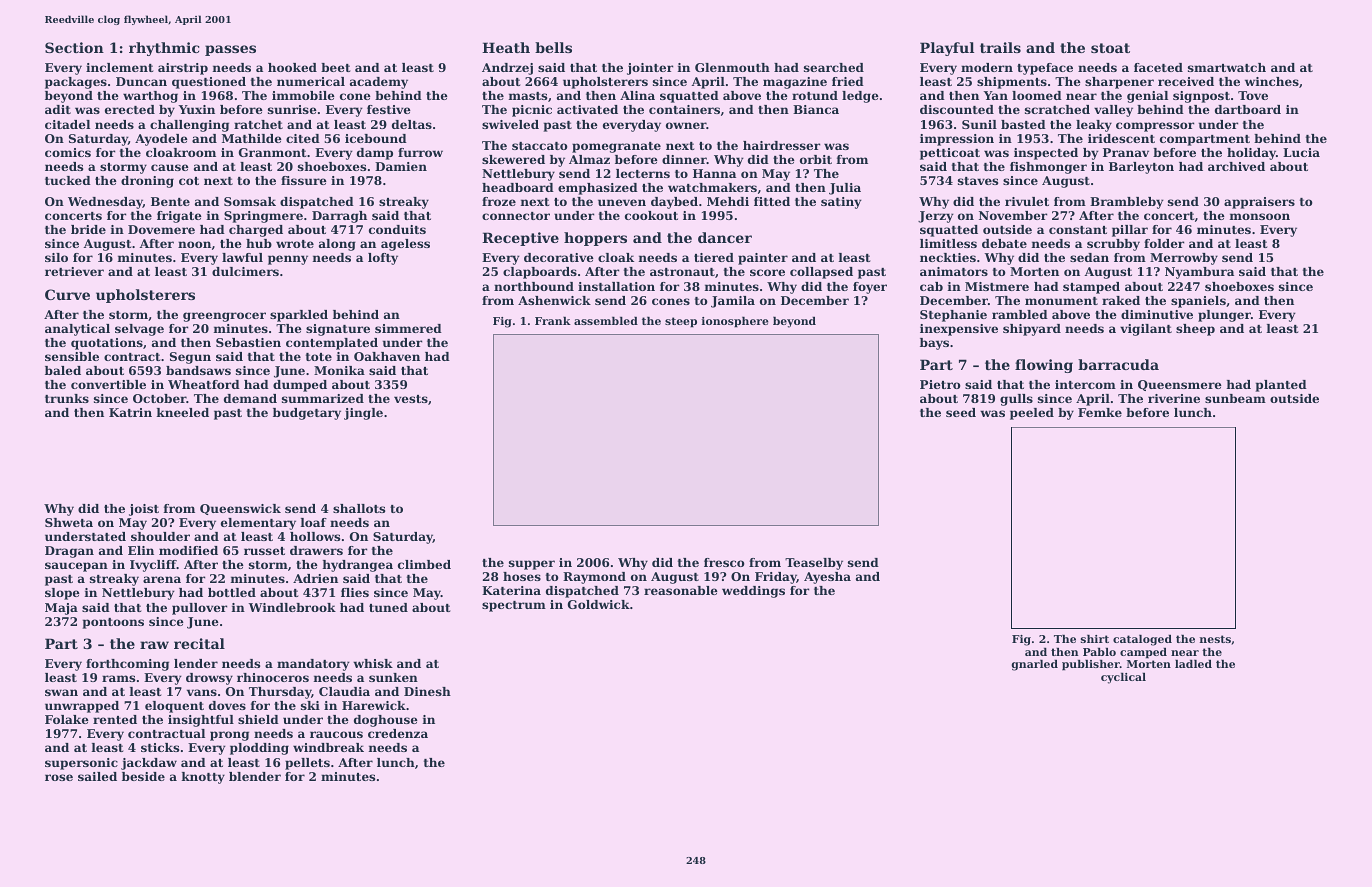  I want to click on assembled, so click(606, 321).
